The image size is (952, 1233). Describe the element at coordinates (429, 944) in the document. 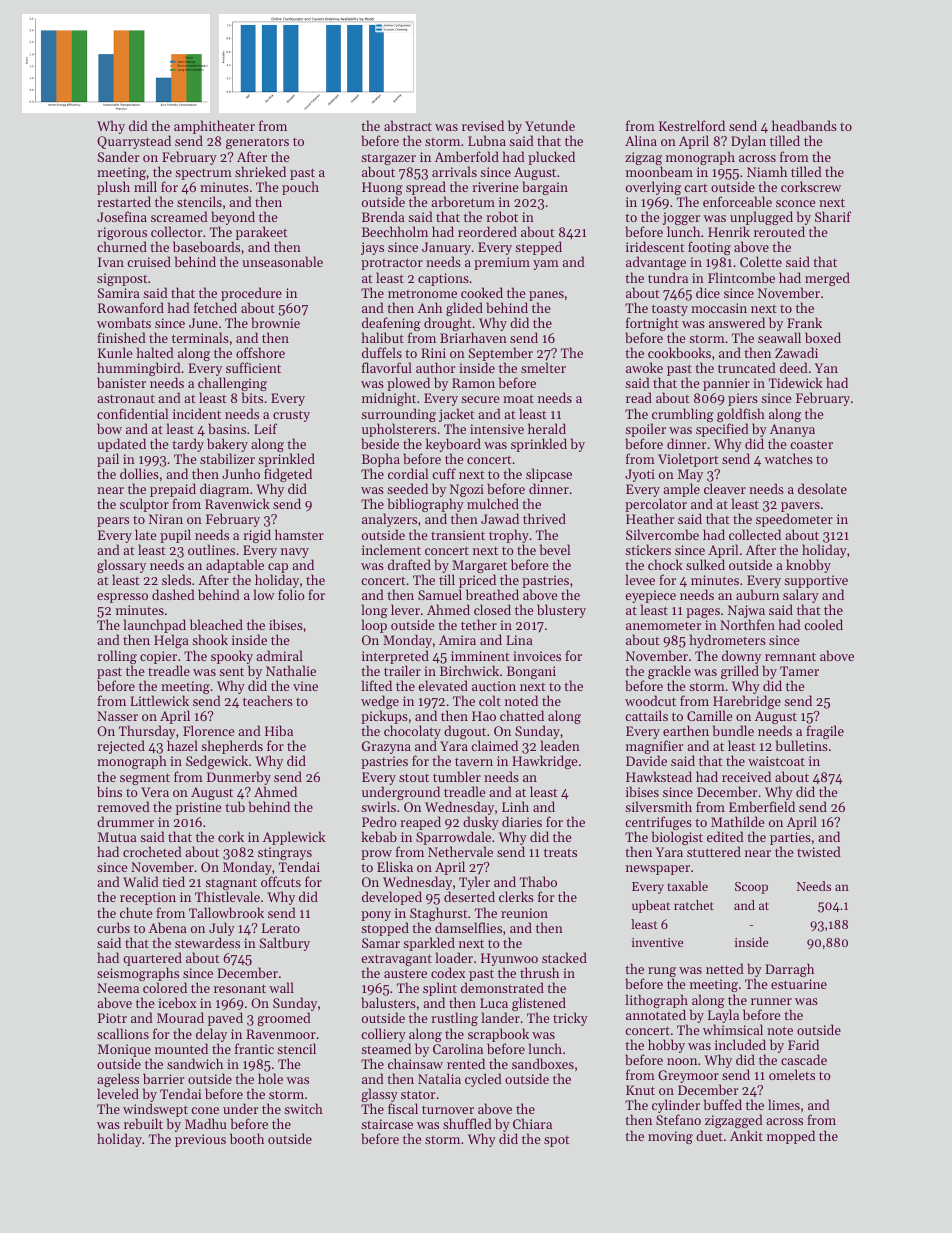

I see `sparkled` at that location.
